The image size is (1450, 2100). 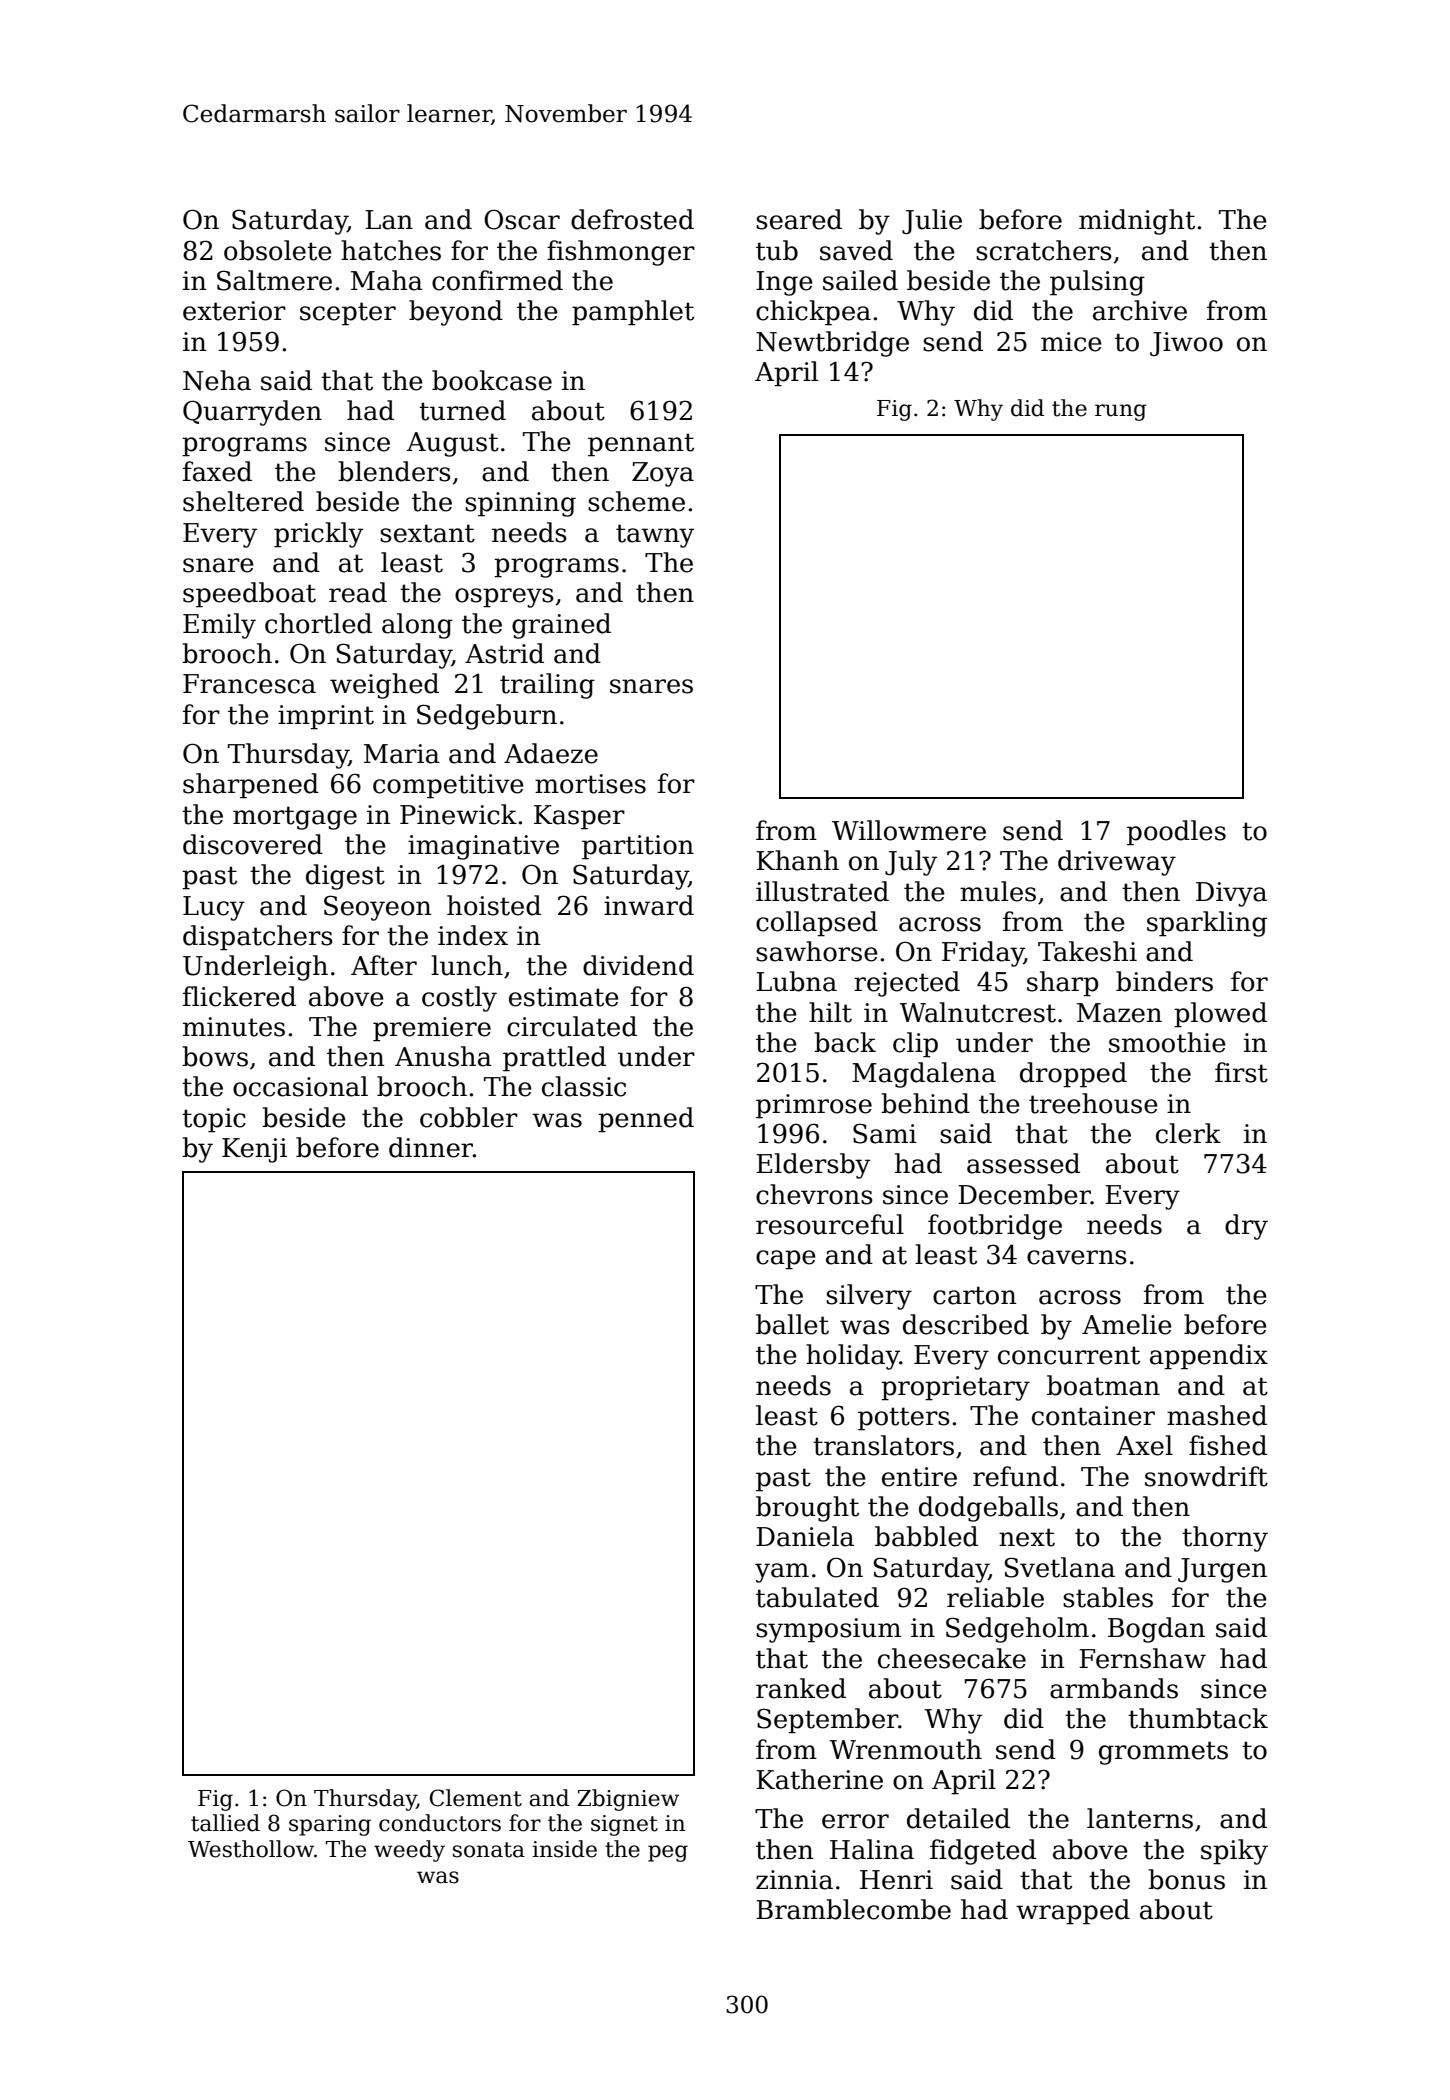 I want to click on peg, so click(x=668, y=1853).
